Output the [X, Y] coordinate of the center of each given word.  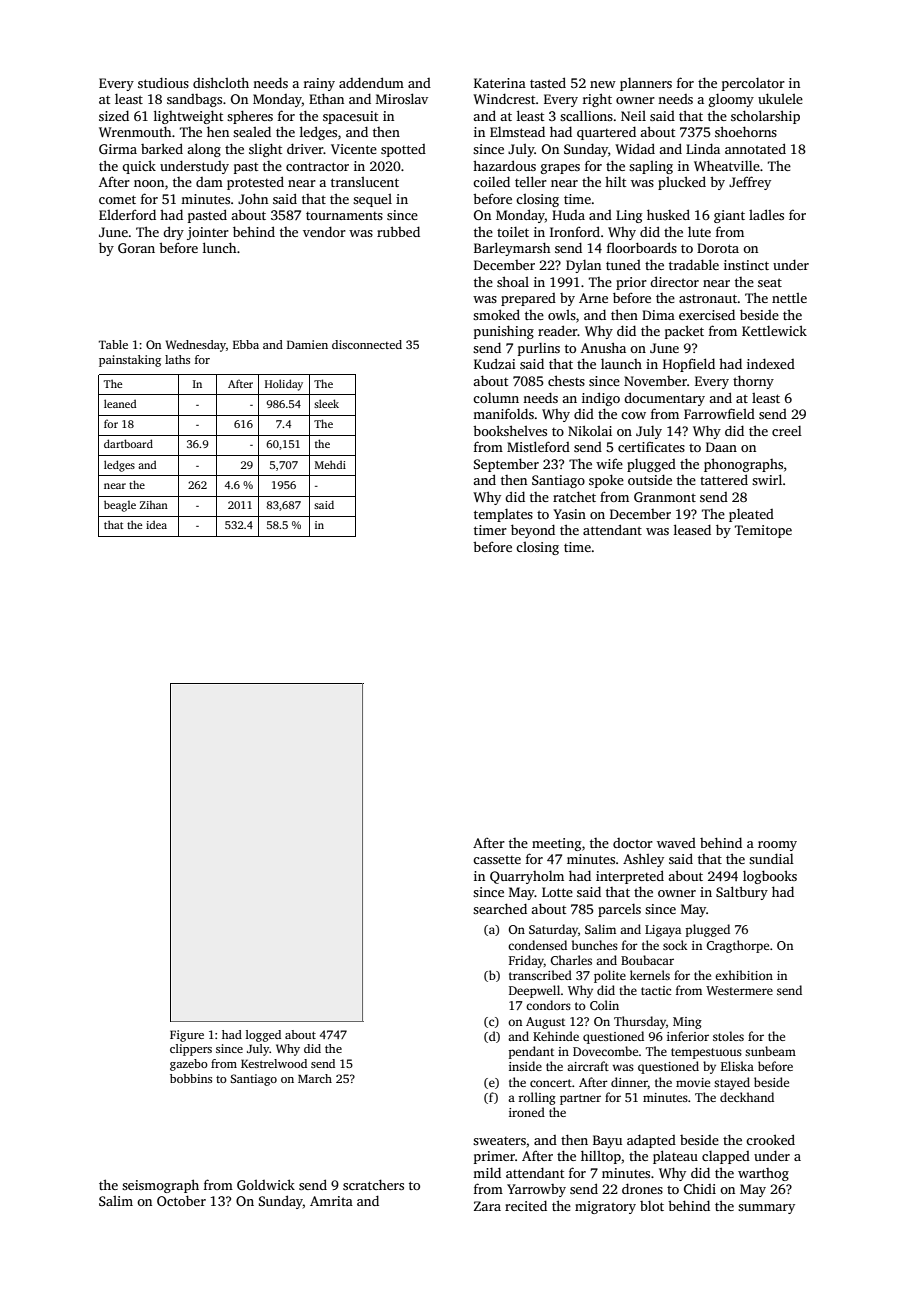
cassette [497, 859]
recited [526, 1205]
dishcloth [221, 82]
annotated [755, 148]
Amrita [331, 1201]
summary [766, 1209]
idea [156, 524]
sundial [771, 858]
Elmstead [517, 131]
